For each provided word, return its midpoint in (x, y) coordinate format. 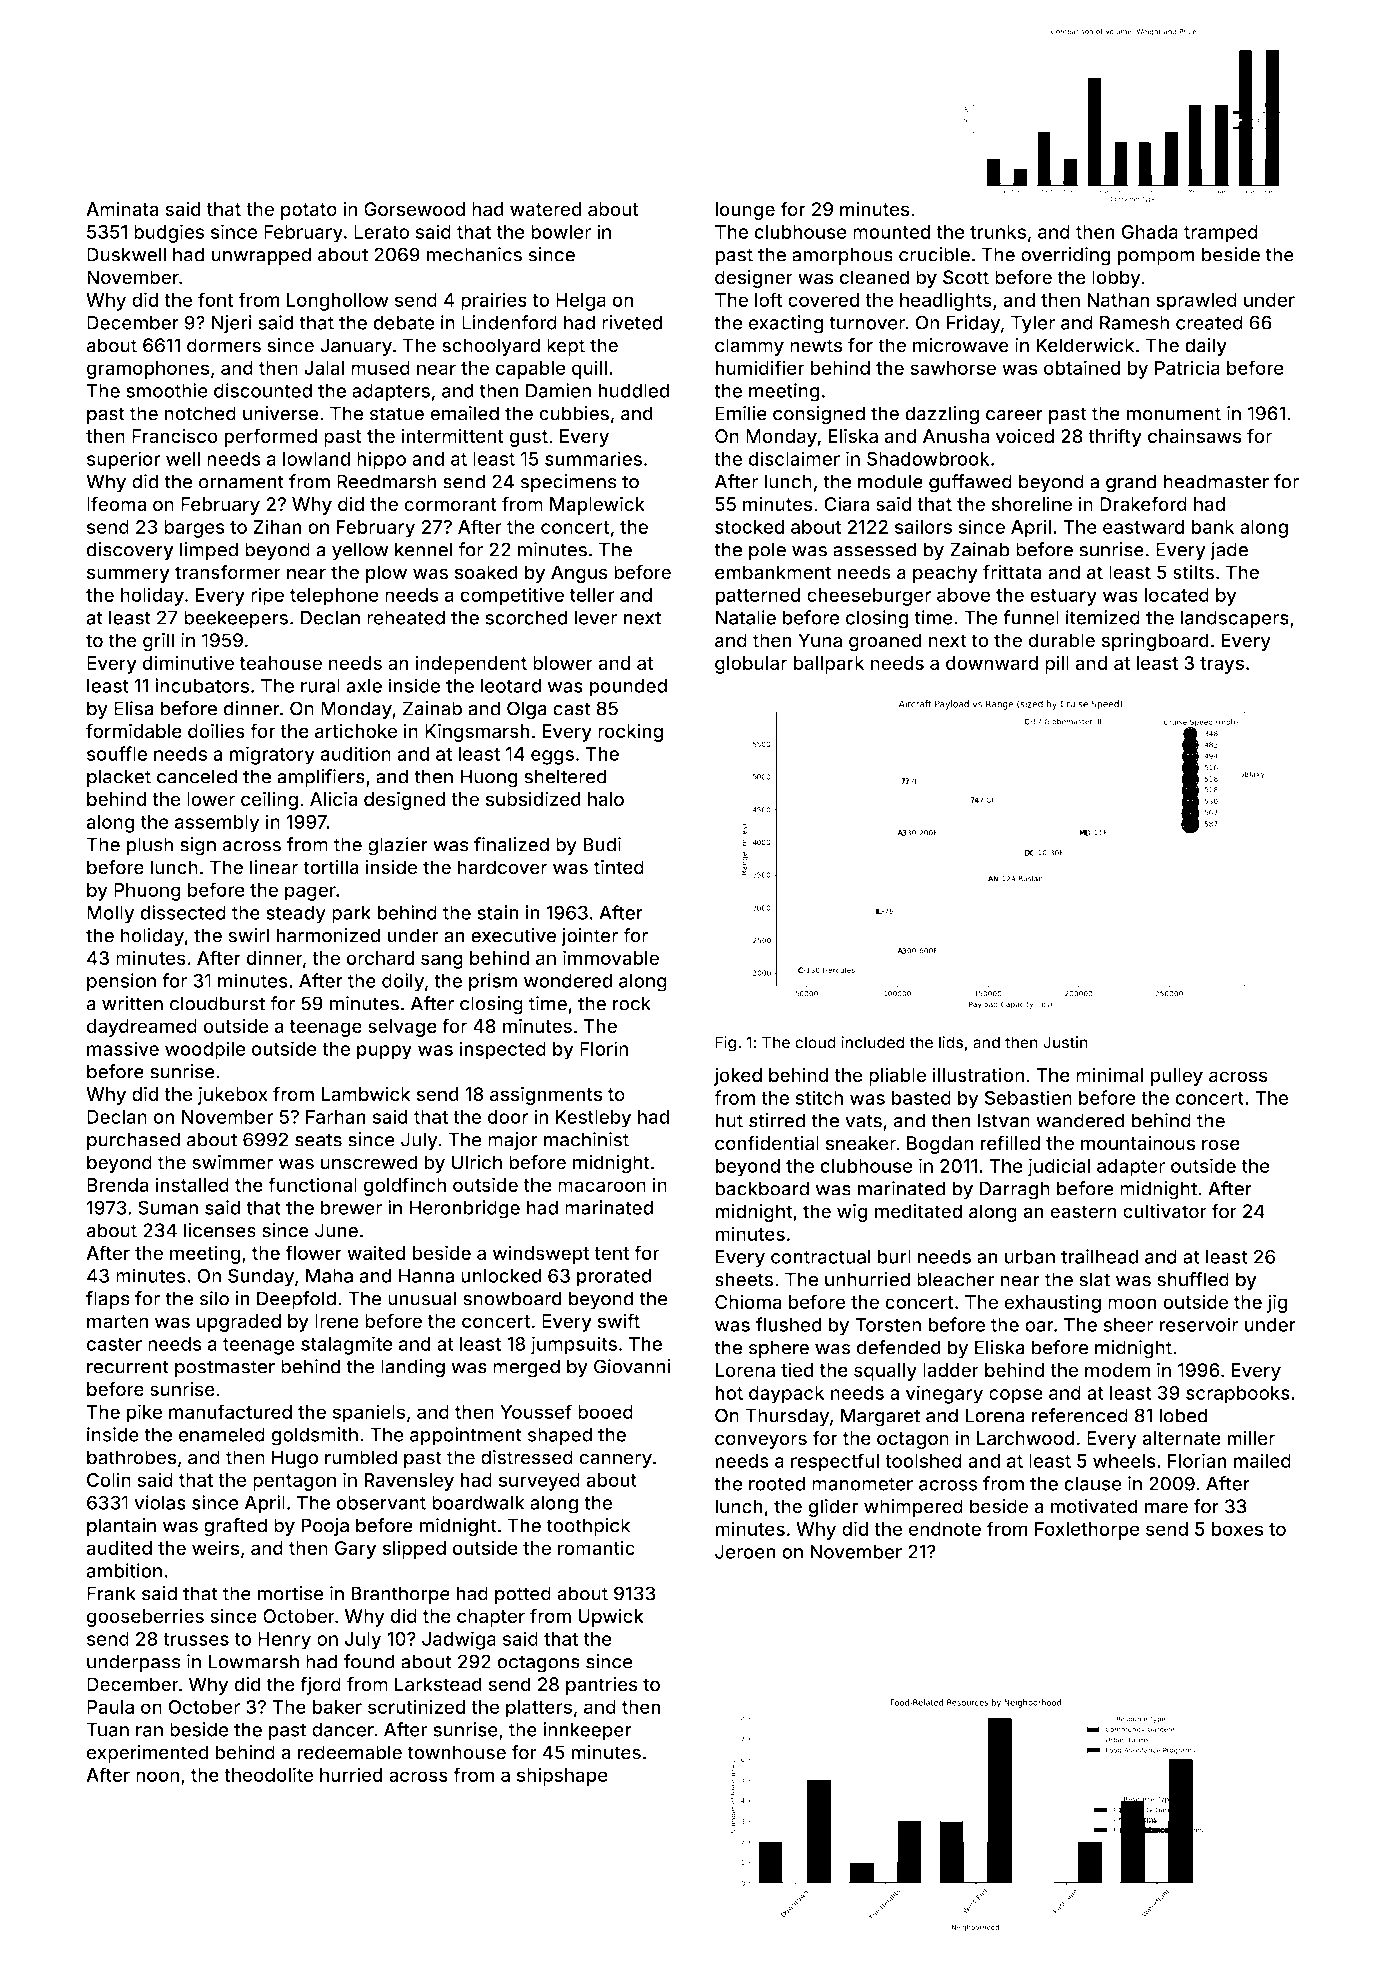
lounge (745, 211)
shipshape (562, 1776)
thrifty (1115, 437)
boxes (1237, 1529)
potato (309, 211)
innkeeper (587, 1731)
